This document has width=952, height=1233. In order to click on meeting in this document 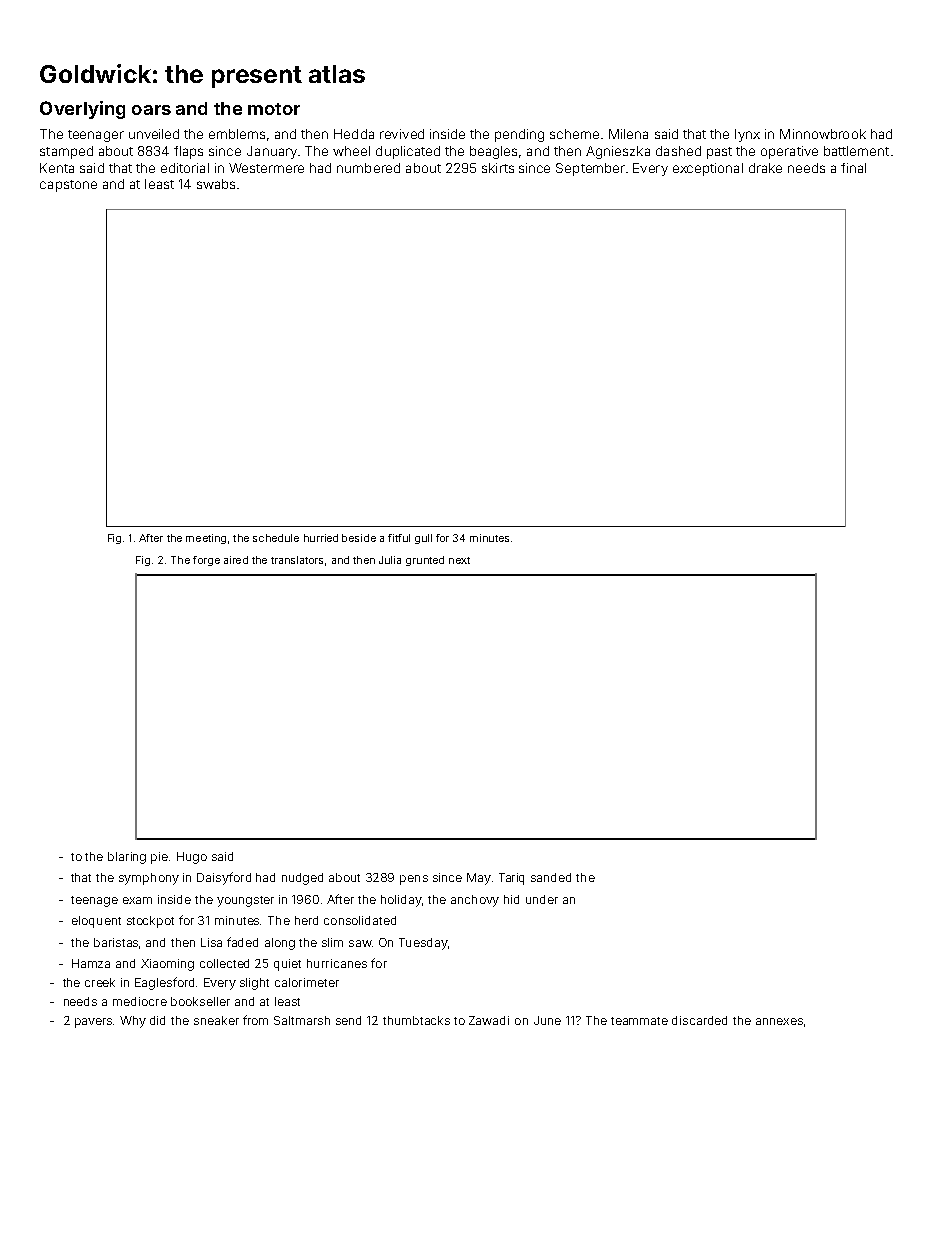, I will do `click(206, 539)`.
